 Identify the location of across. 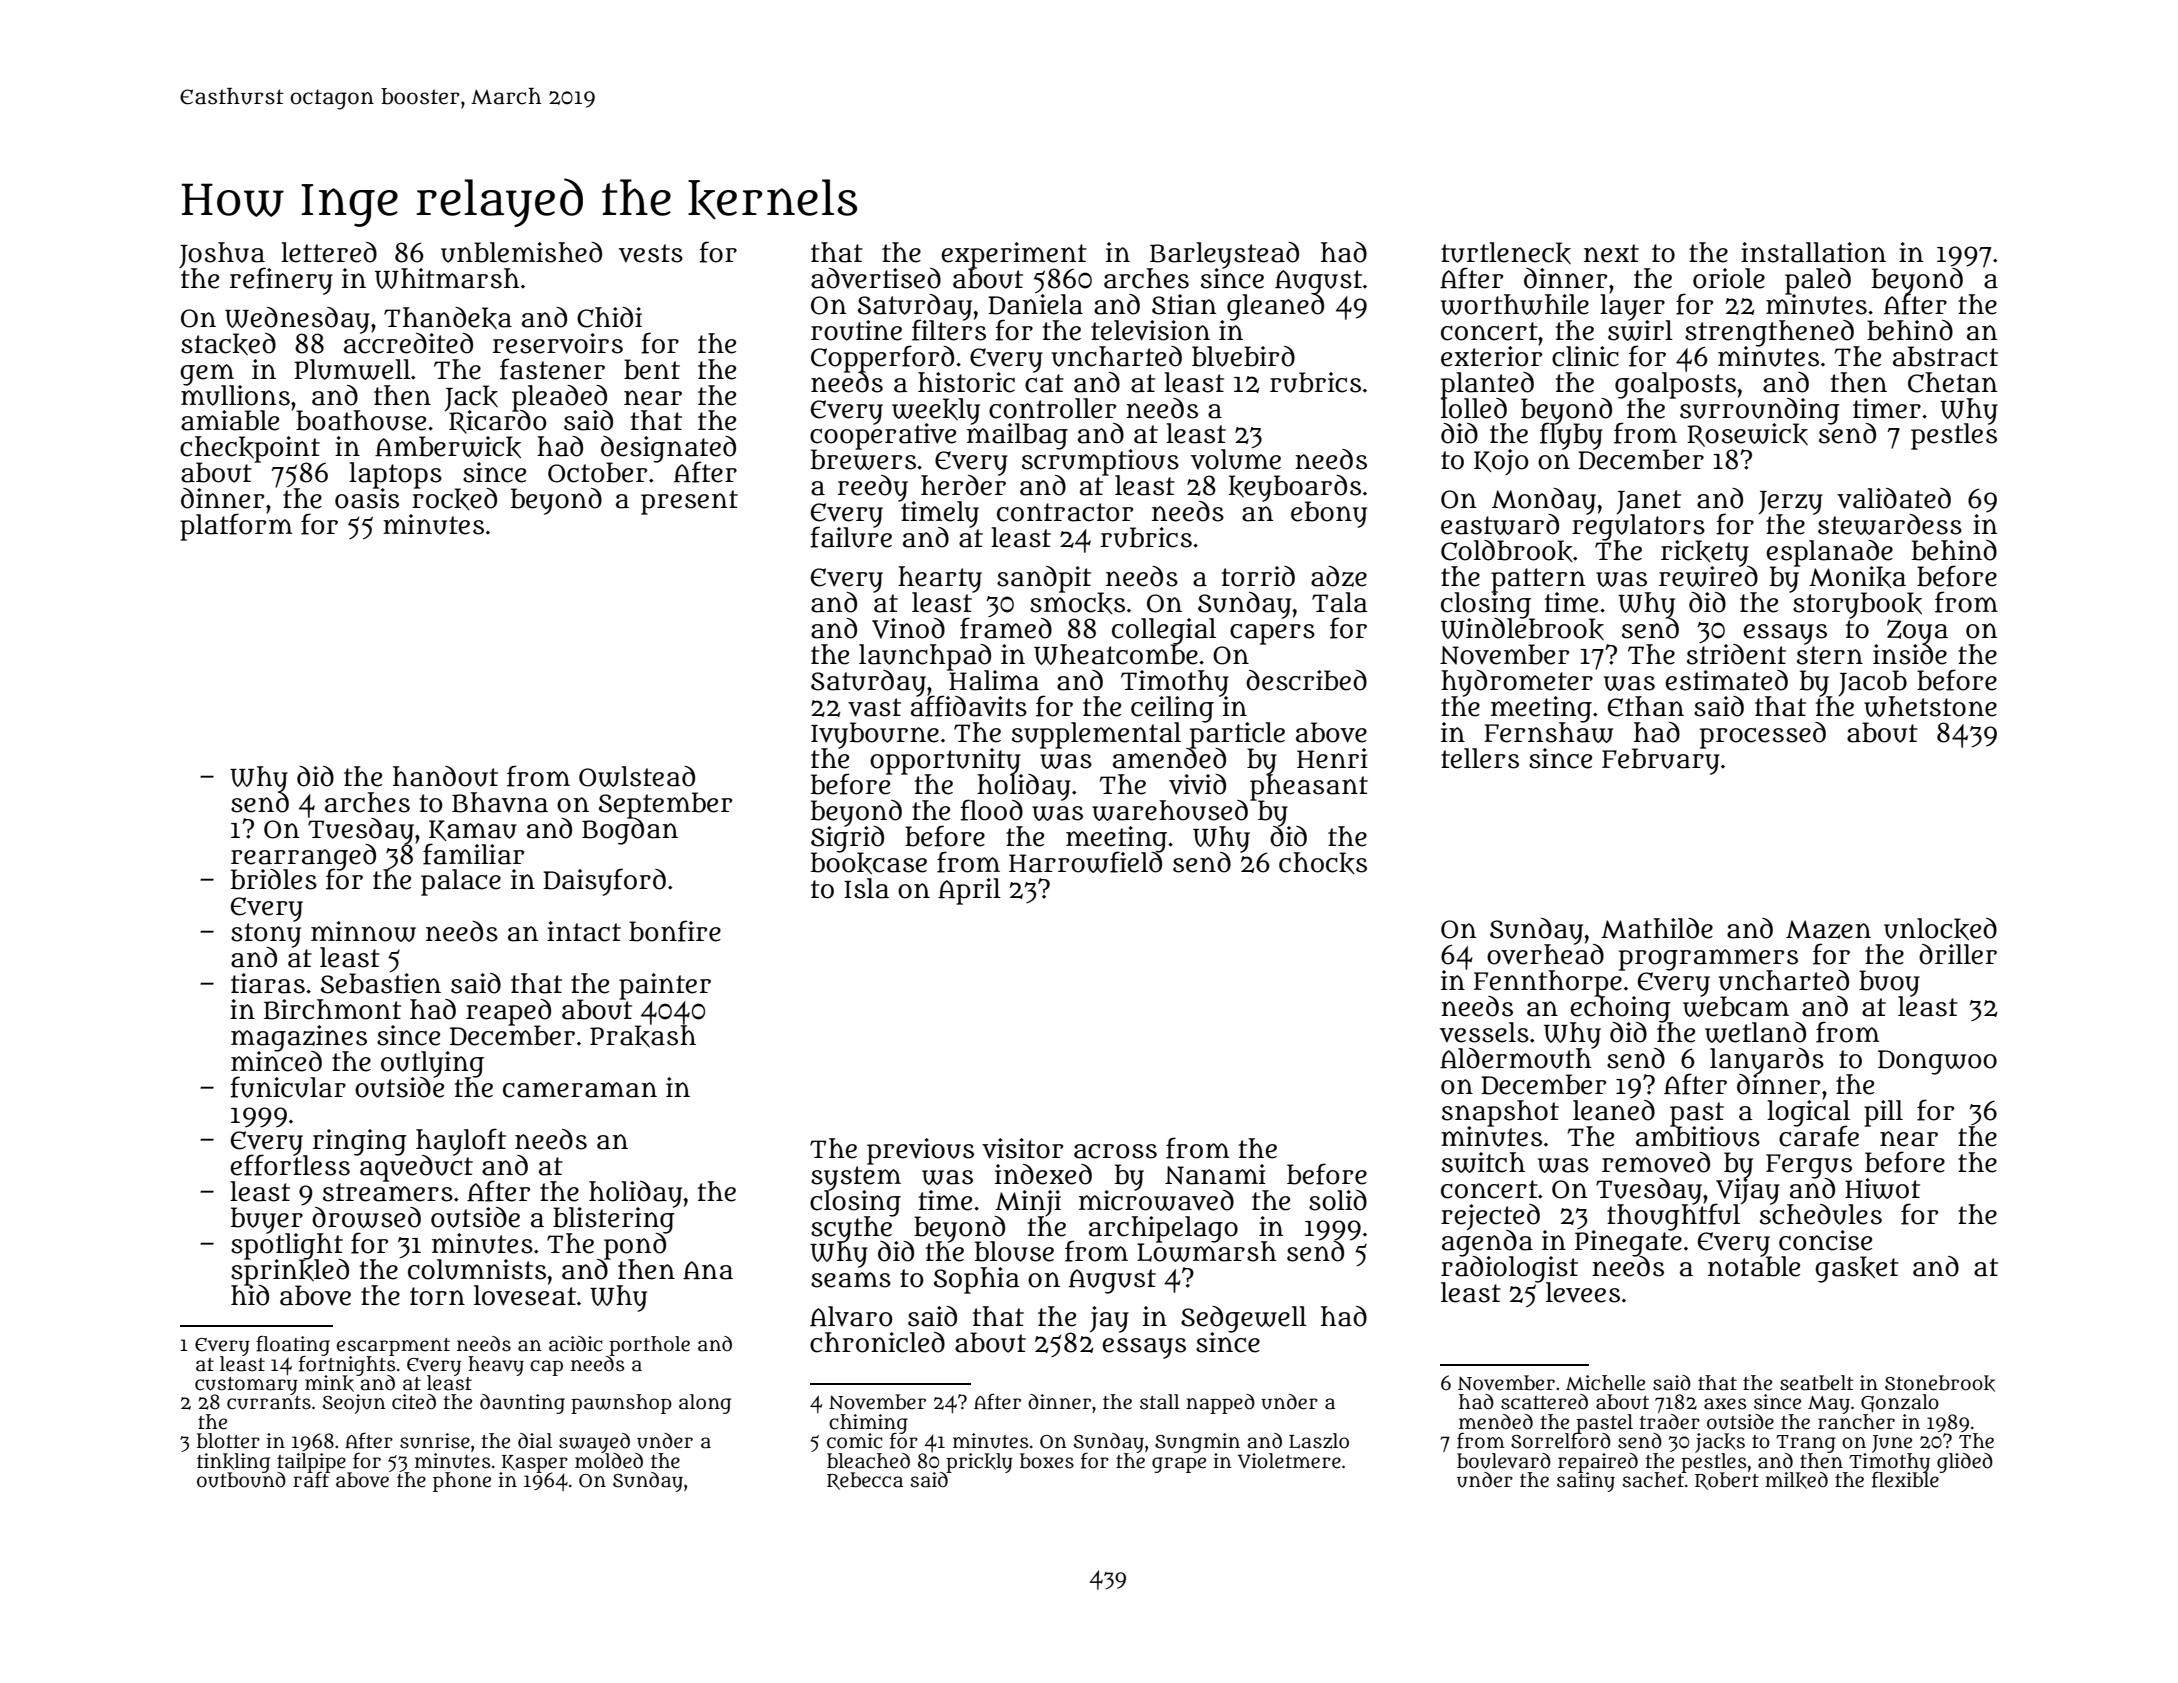
(1115, 1151).
